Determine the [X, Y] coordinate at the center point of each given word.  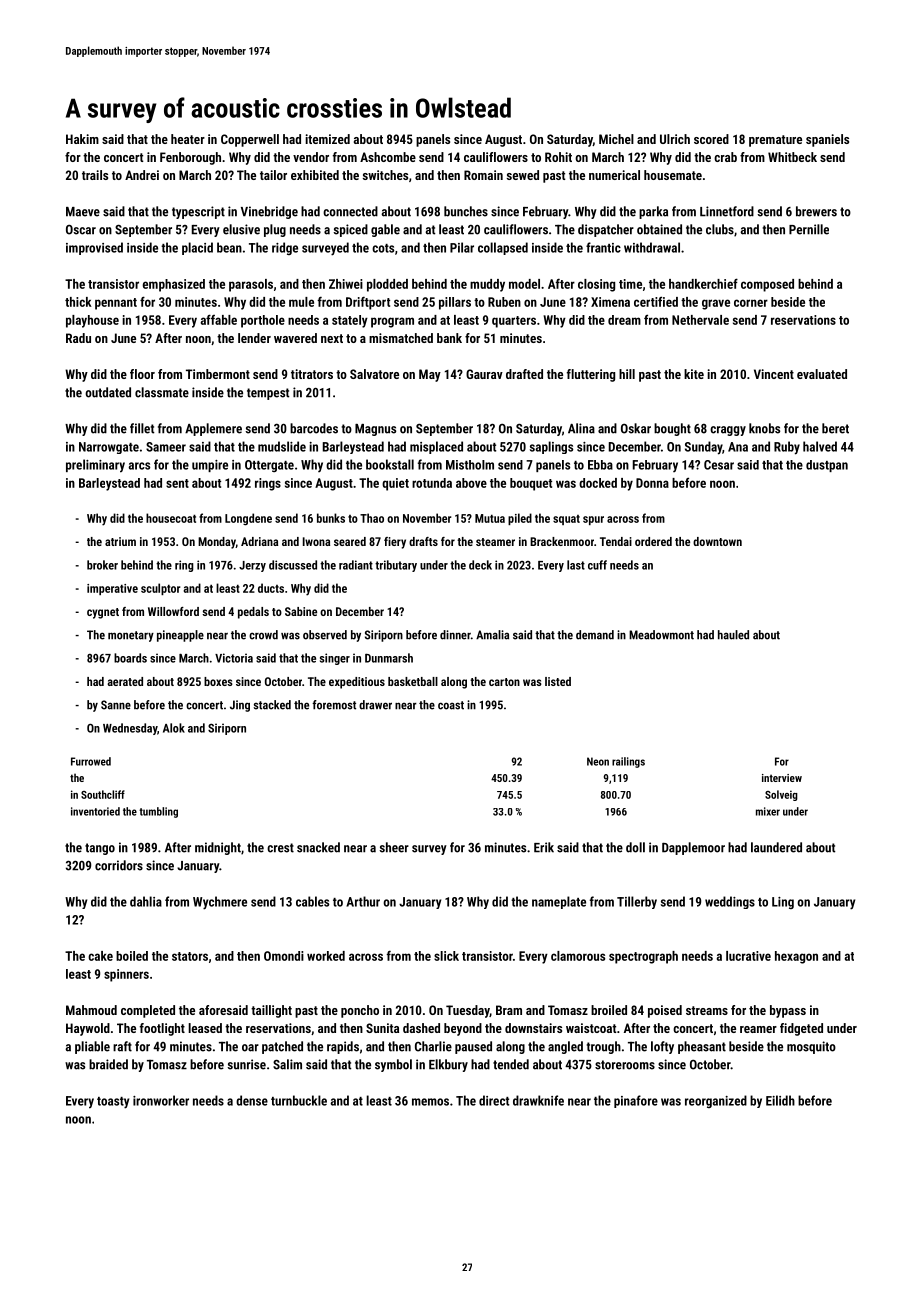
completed [148, 1011]
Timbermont [218, 374]
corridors [119, 865]
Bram [509, 1010]
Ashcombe [388, 157]
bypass [788, 1011]
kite [694, 374]
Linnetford [727, 211]
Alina [581, 428]
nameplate [559, 902]
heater [188, 139]
